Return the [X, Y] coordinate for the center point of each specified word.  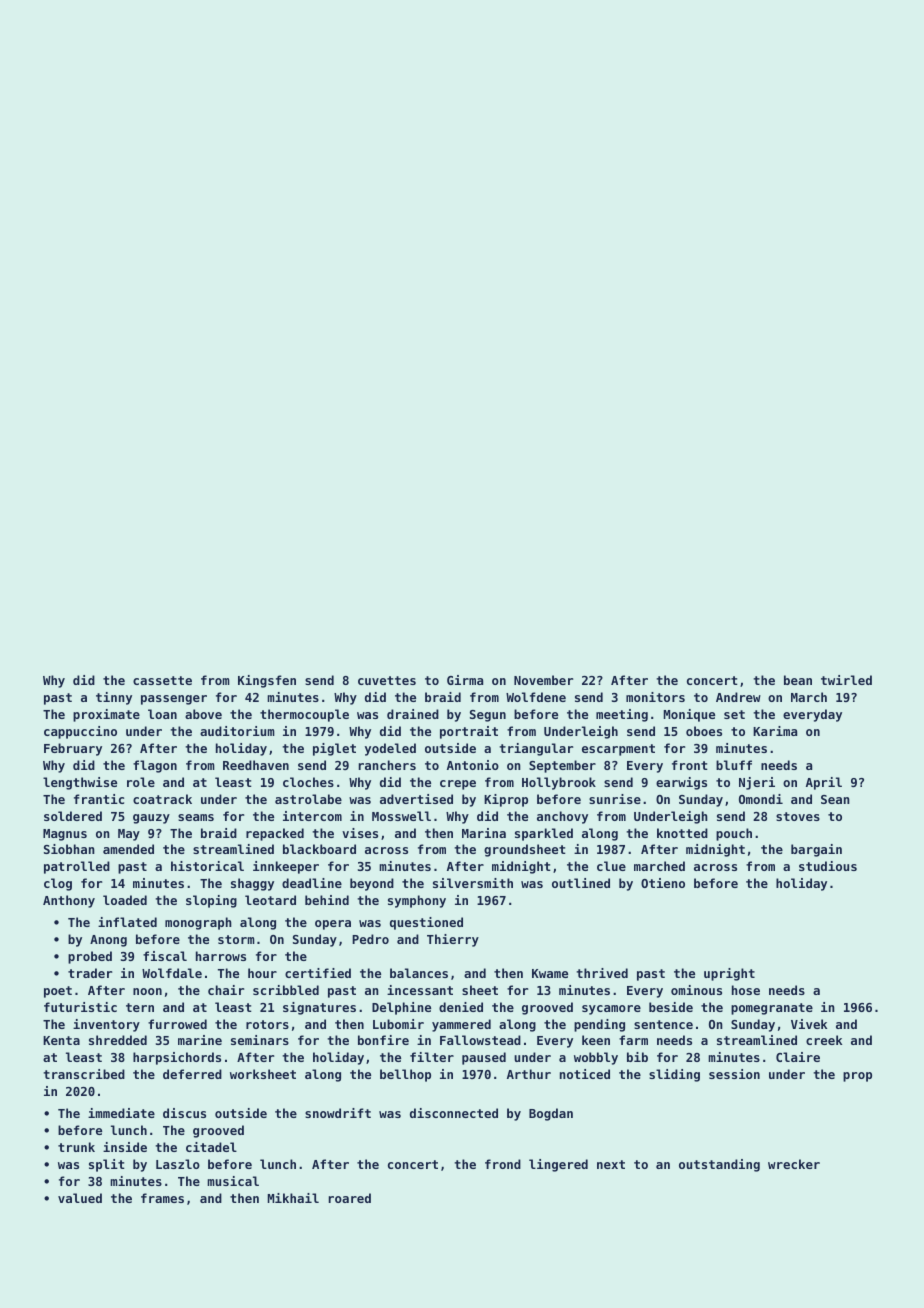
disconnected [454, 1113]
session [734, 1074]
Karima [775, 731]
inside [125, 1147]
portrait [469, 732]
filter [432, 1057]
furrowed [177, 1024]
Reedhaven [256, 765]
